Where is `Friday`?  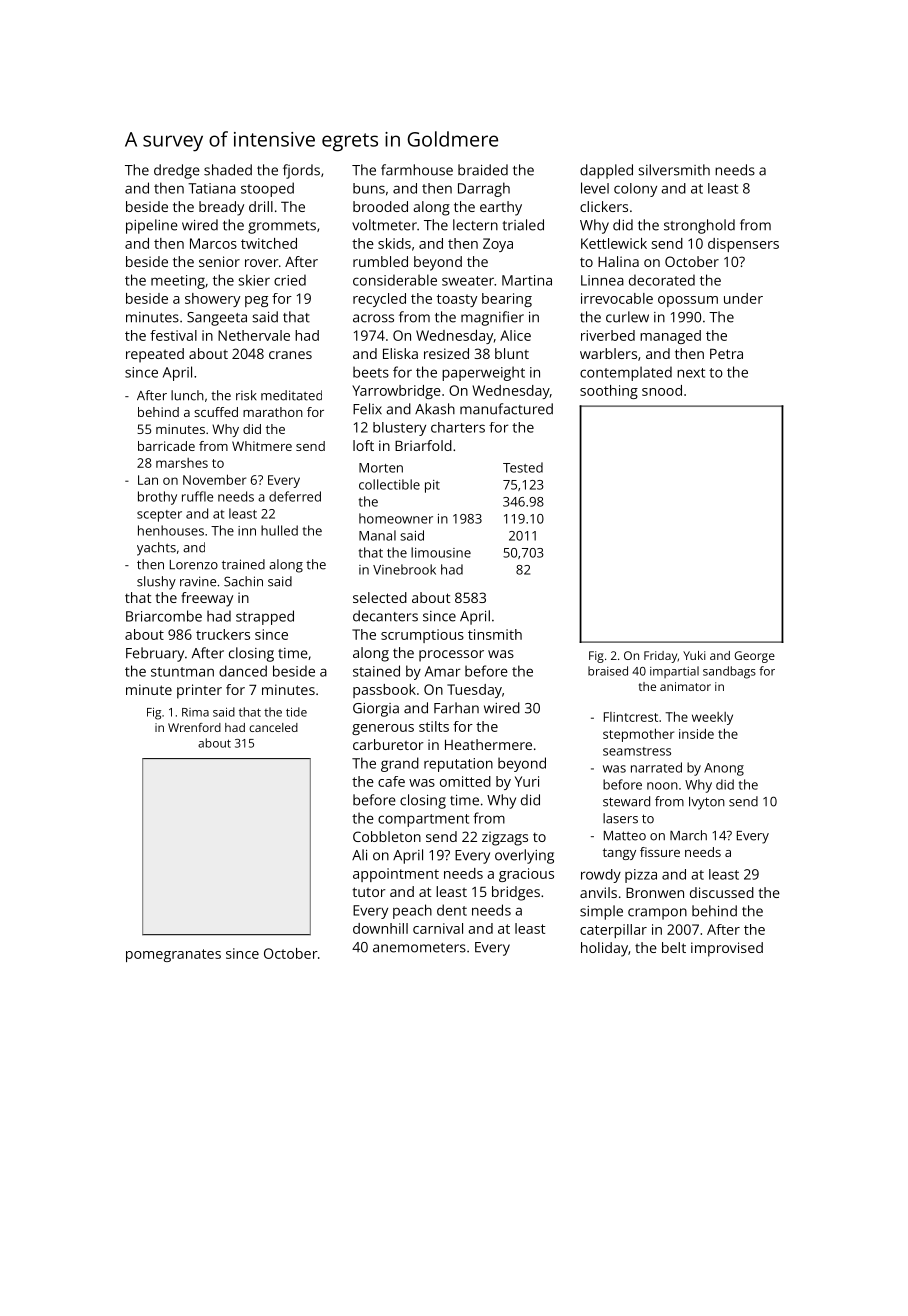 Friday is located at coordinates (660, 657).
